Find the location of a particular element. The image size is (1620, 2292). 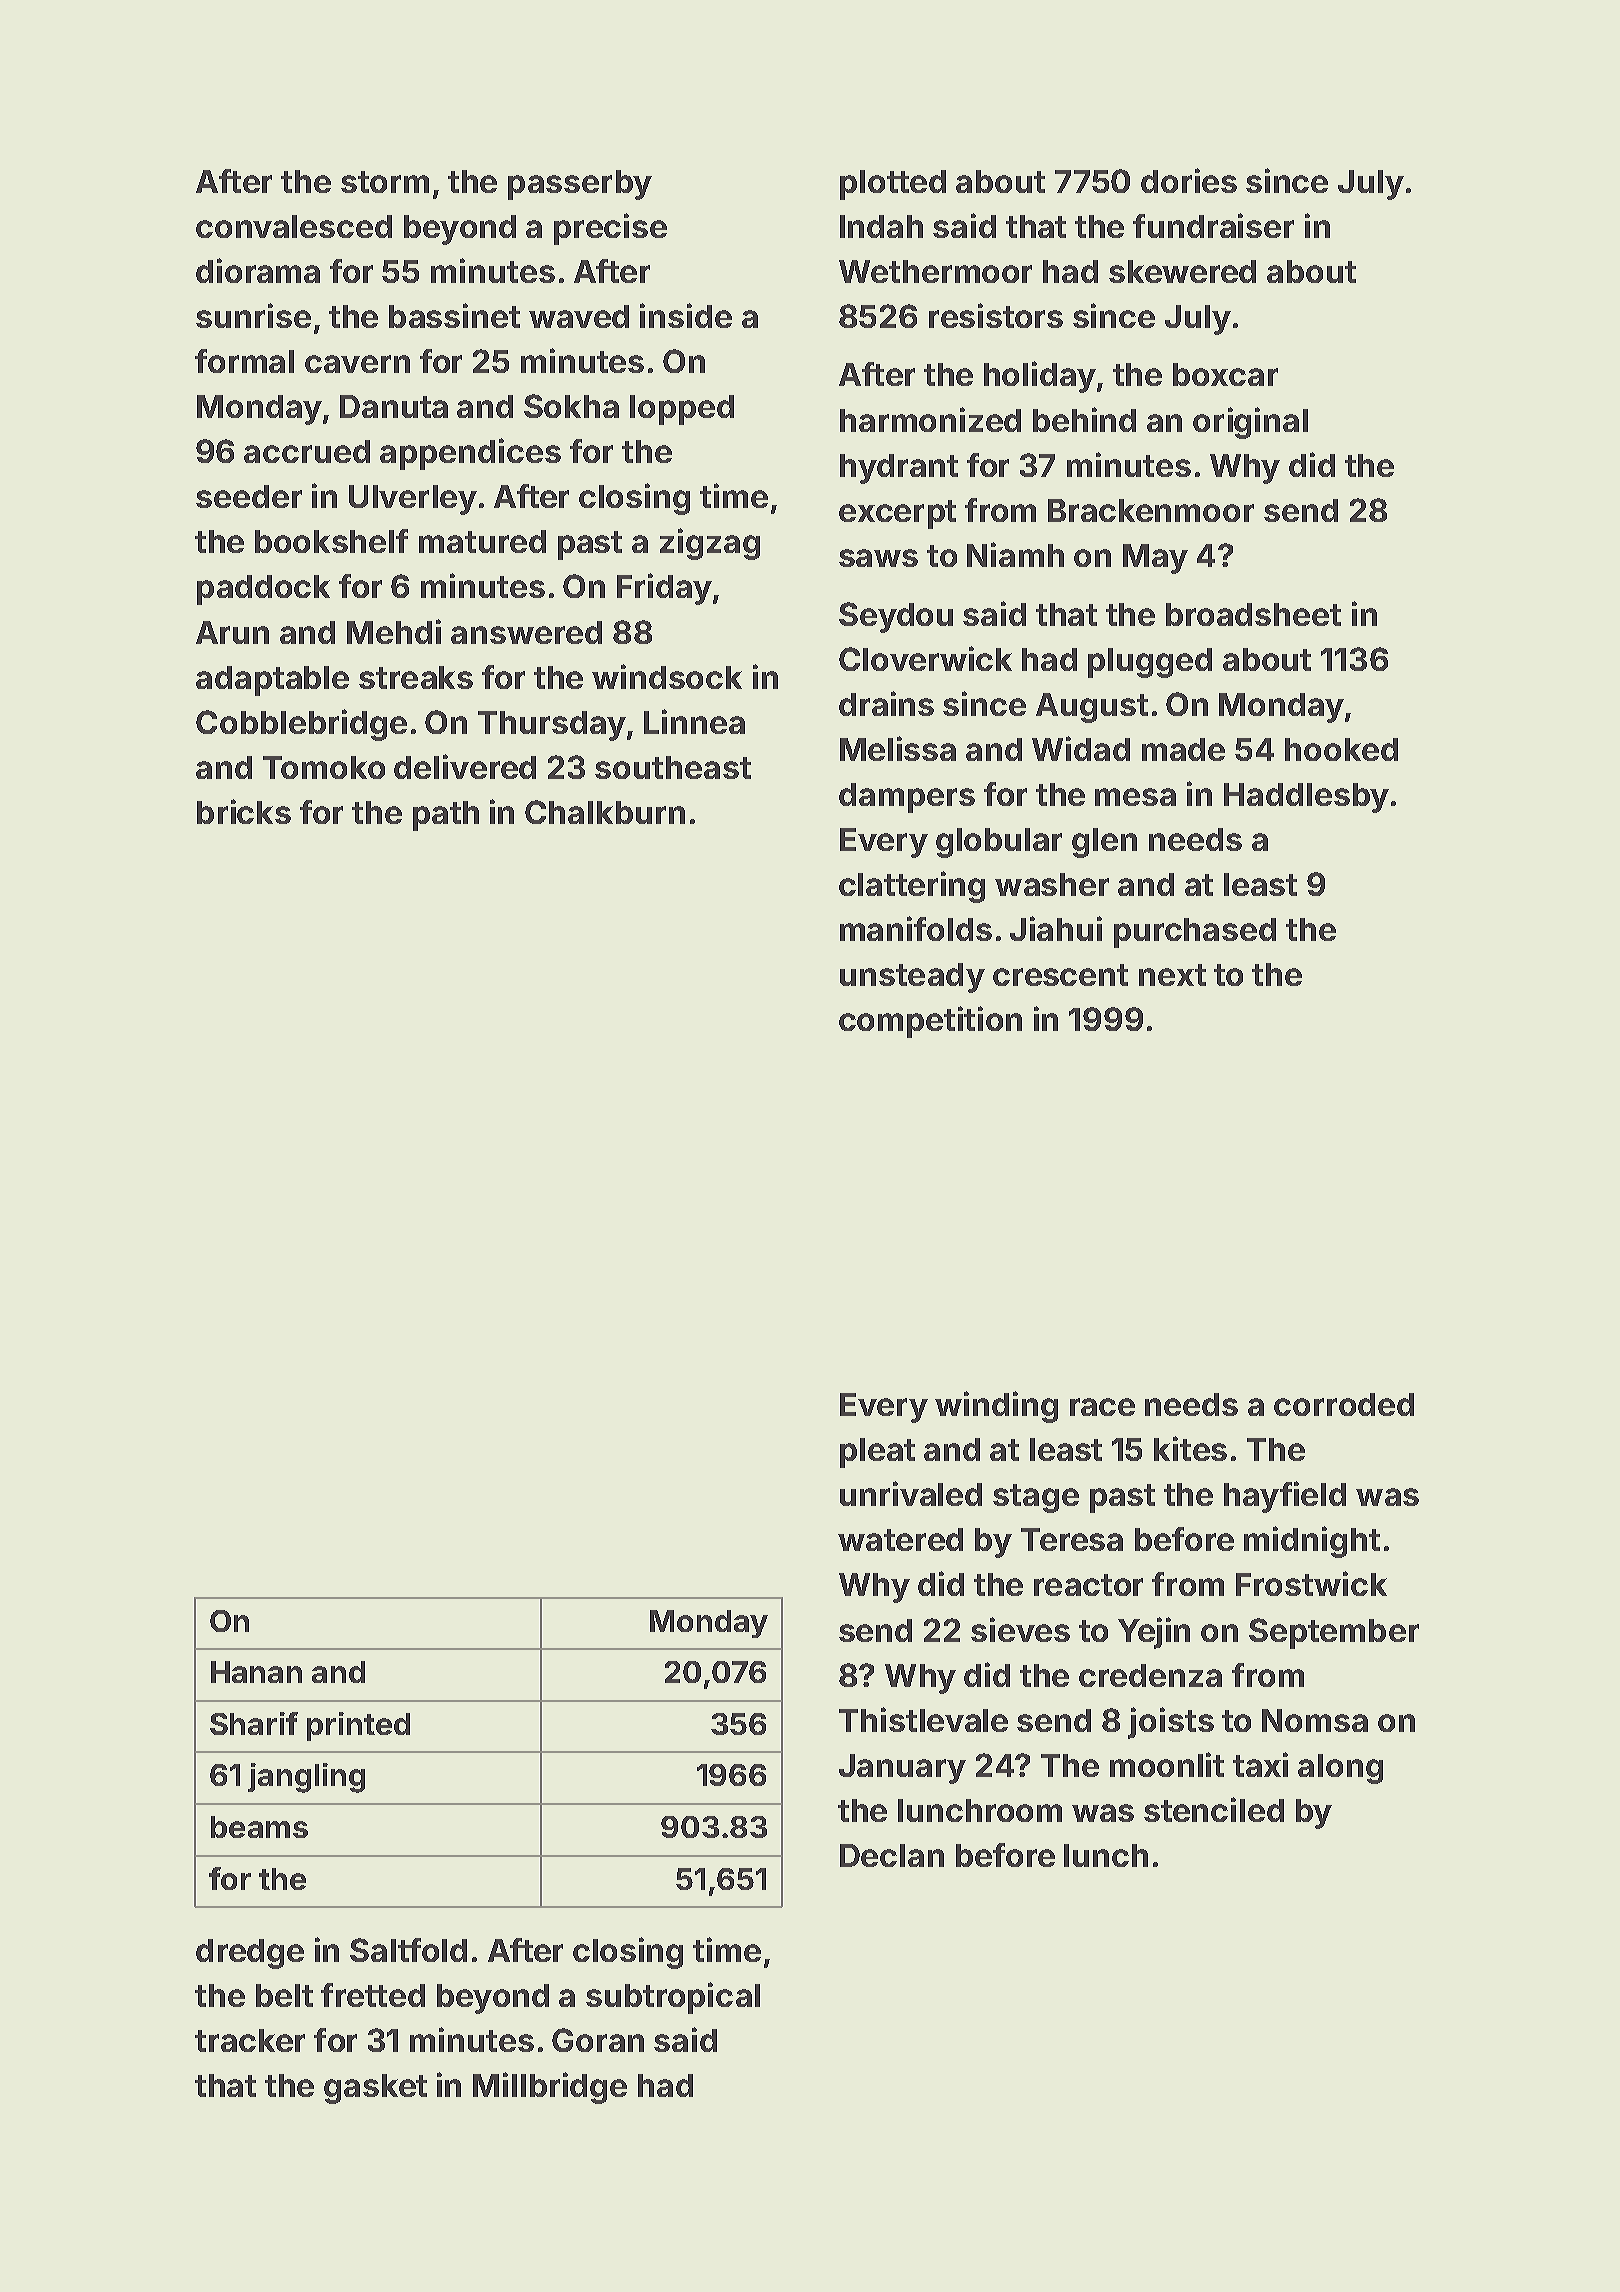

Chalkburn is located at coordinates (605, 812).
